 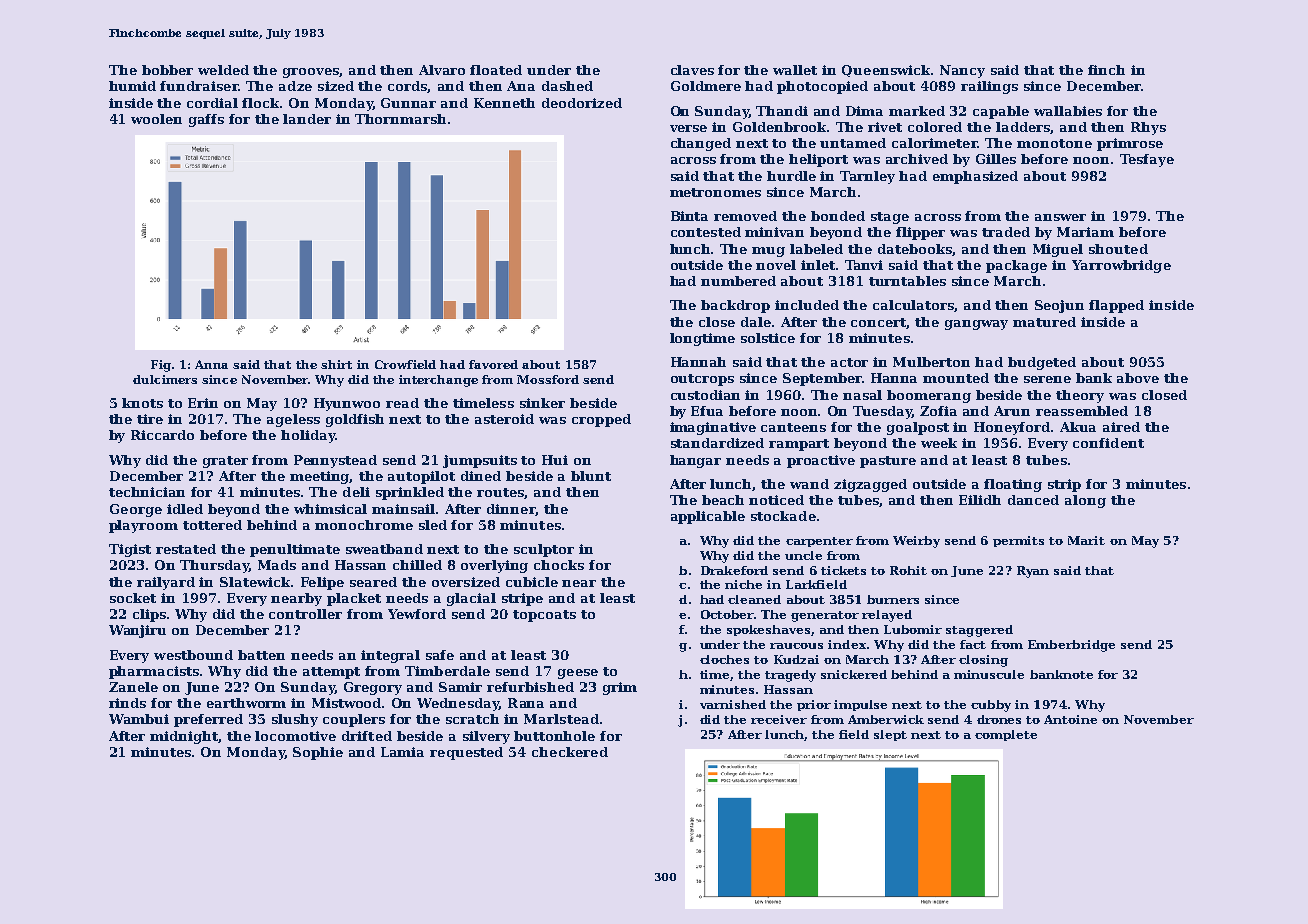 What do you see at coordinates (1068, 111) in the screenshot?
I see `wallabies` at bounding box center [1068, 111].
